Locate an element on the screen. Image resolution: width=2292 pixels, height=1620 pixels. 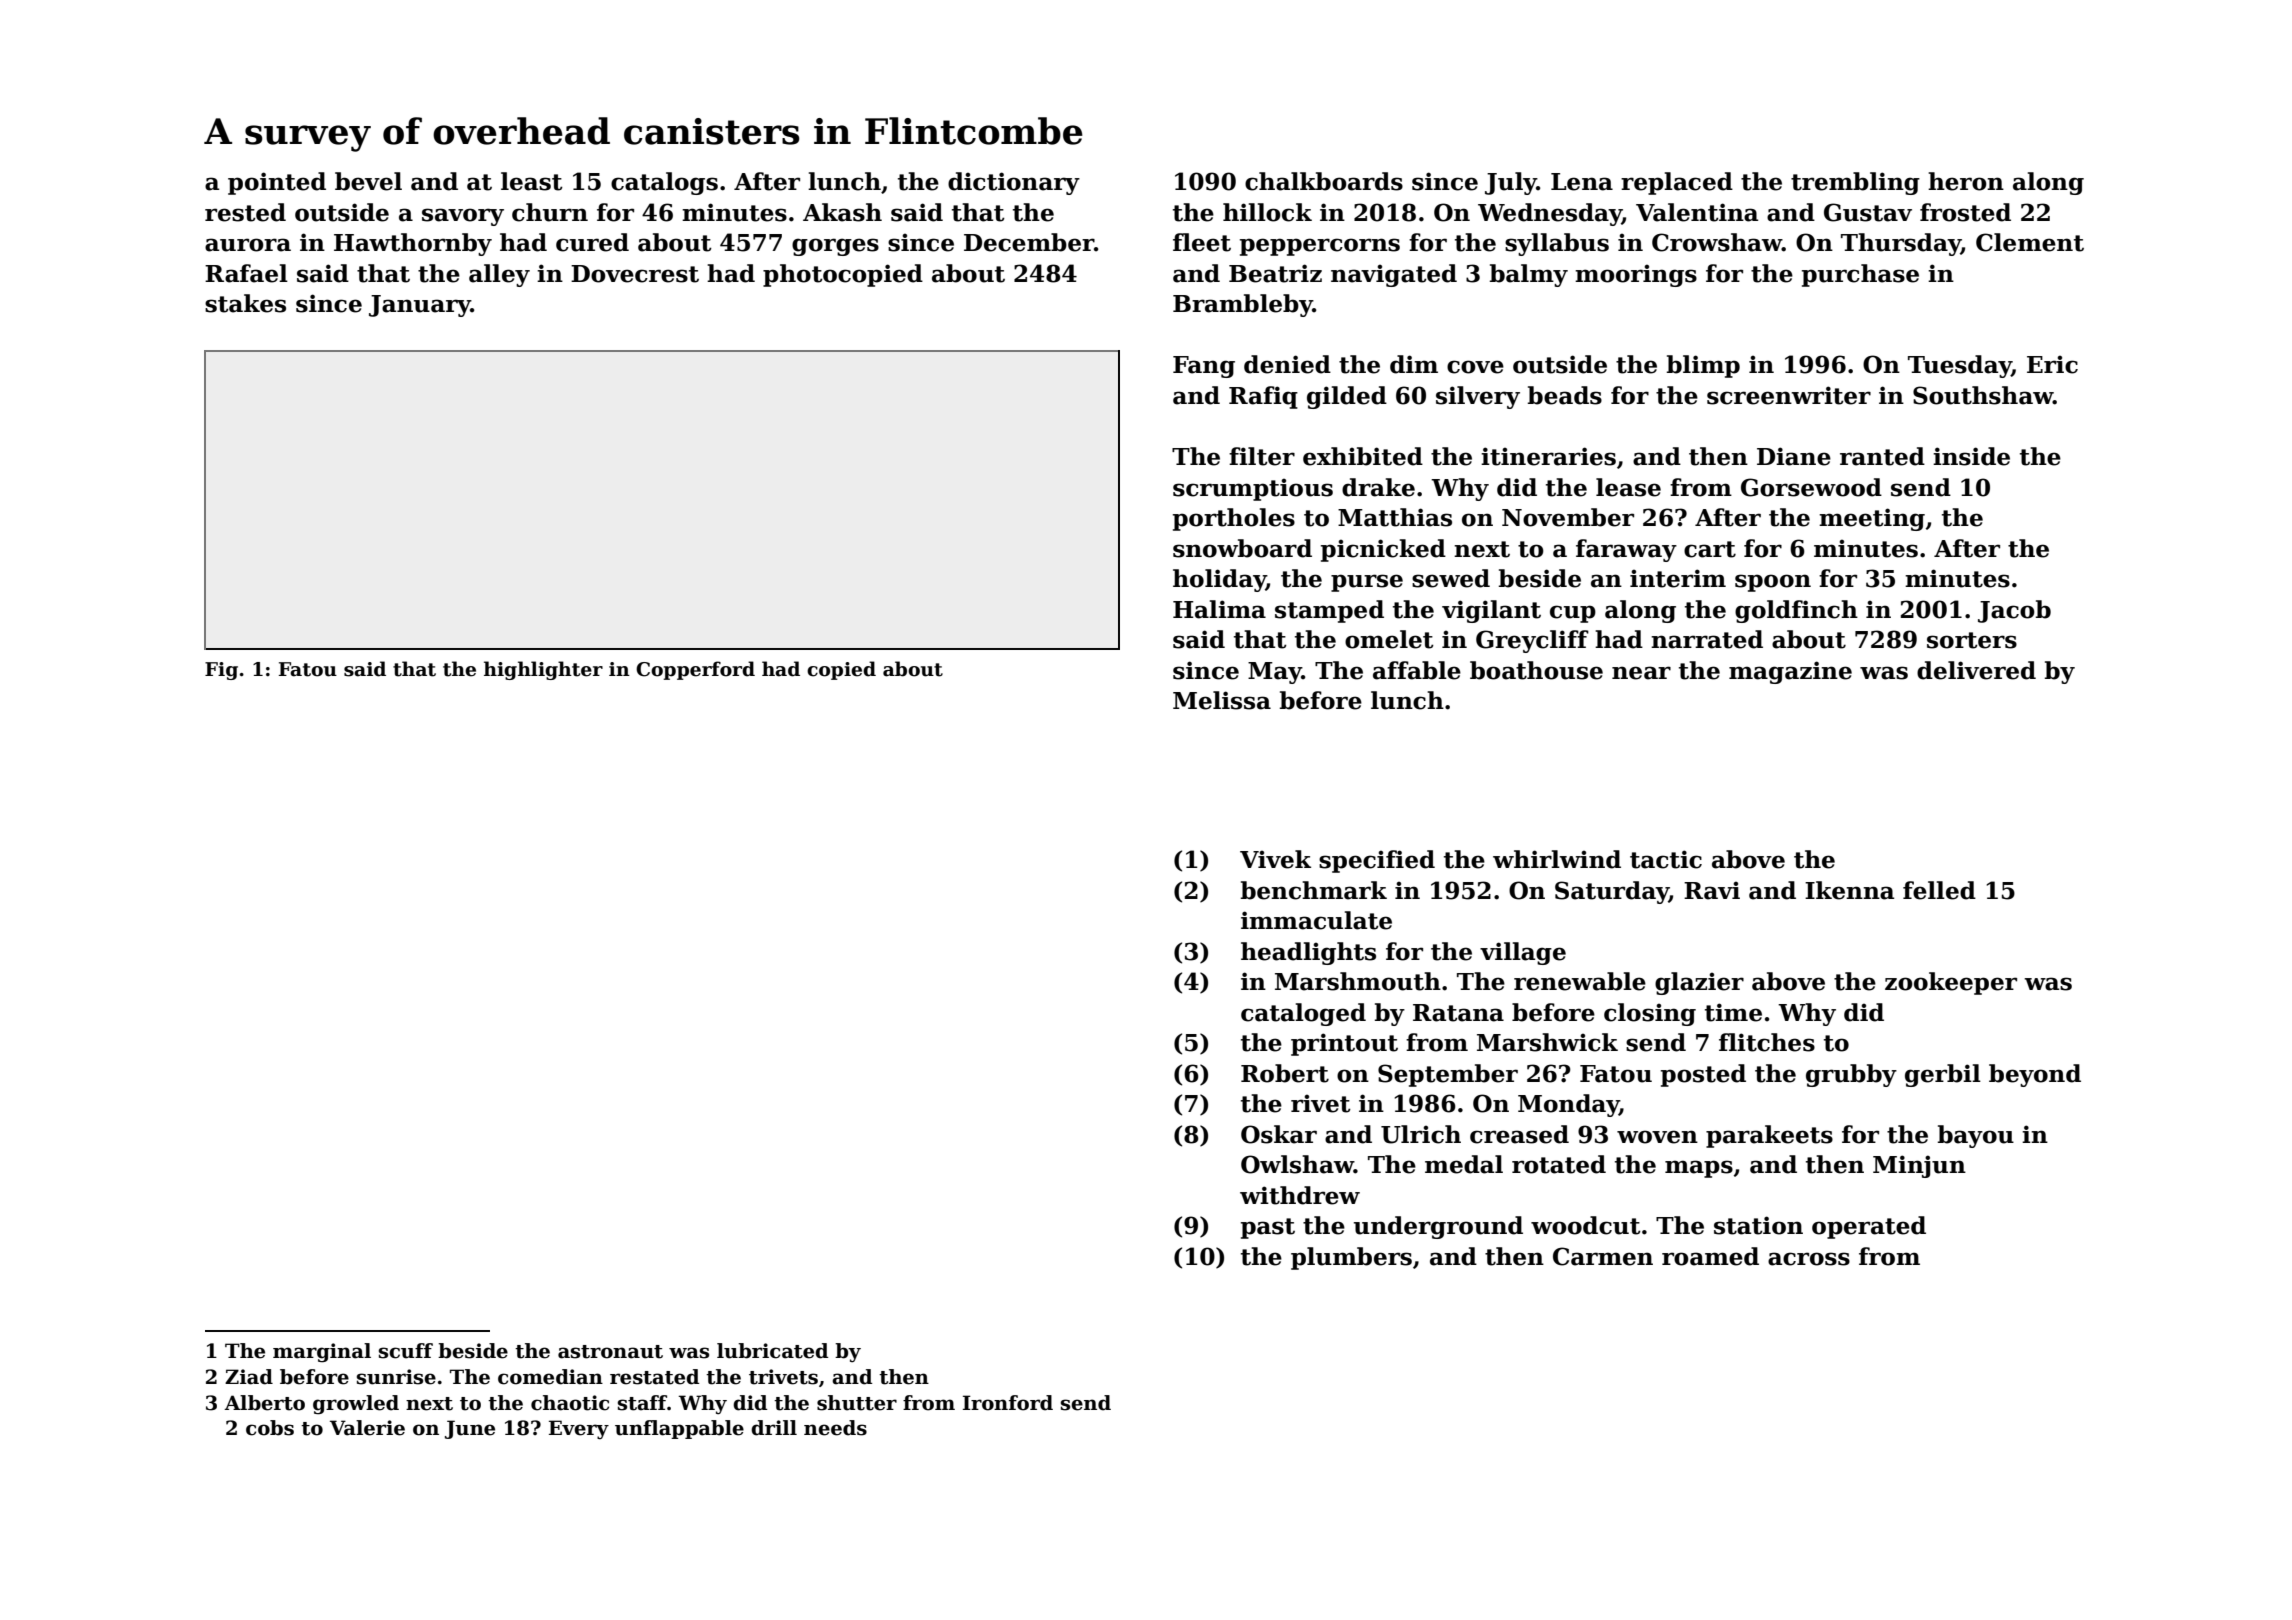
pointed is located at coordinates (277, 183).
